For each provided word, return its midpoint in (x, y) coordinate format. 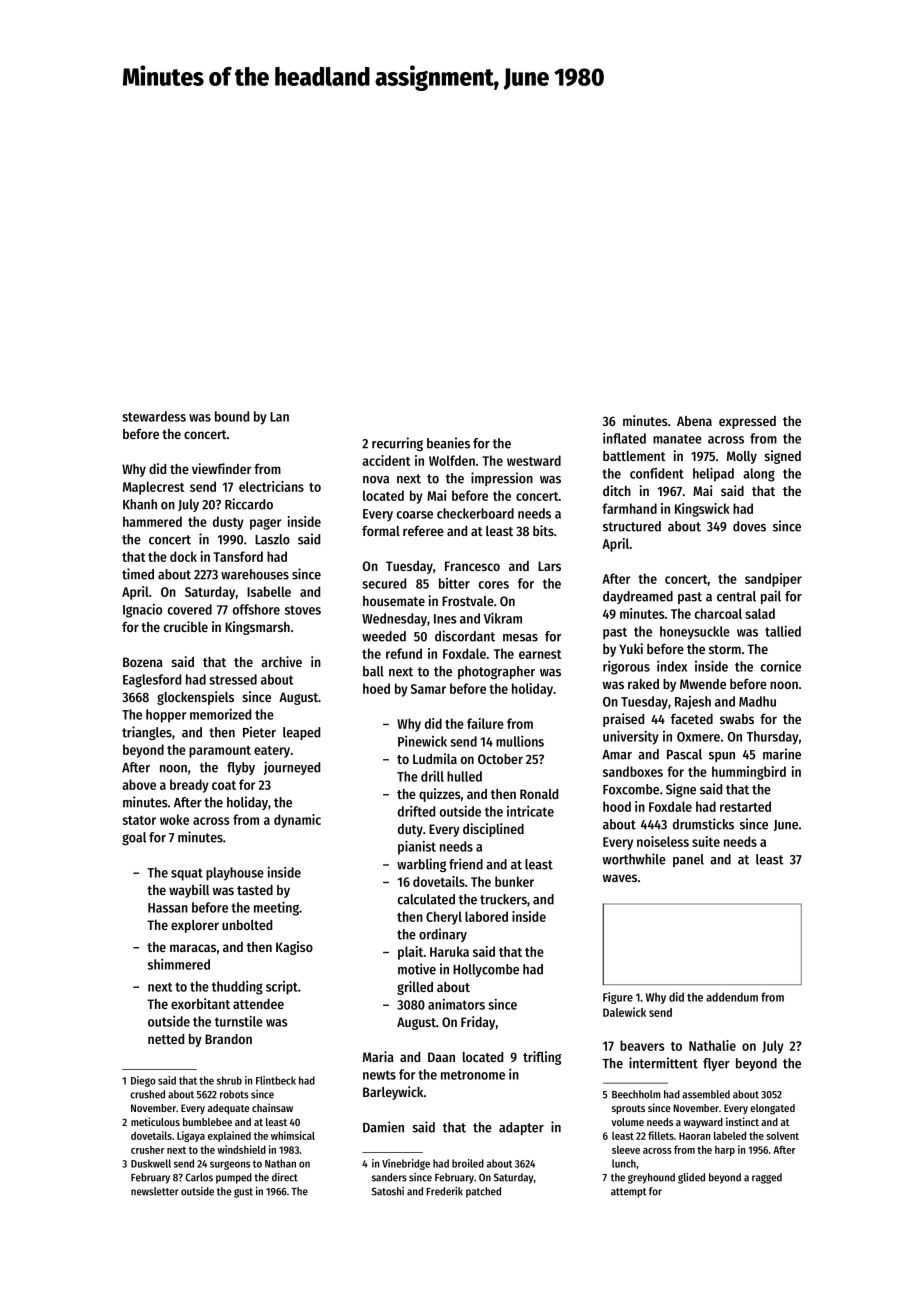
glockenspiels (195, 698)
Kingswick (702, 510)
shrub (229, 1080)
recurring (397, 444)
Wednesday (394, 620)
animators (456, 1004)
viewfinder (221, 468)
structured (632, 526)
